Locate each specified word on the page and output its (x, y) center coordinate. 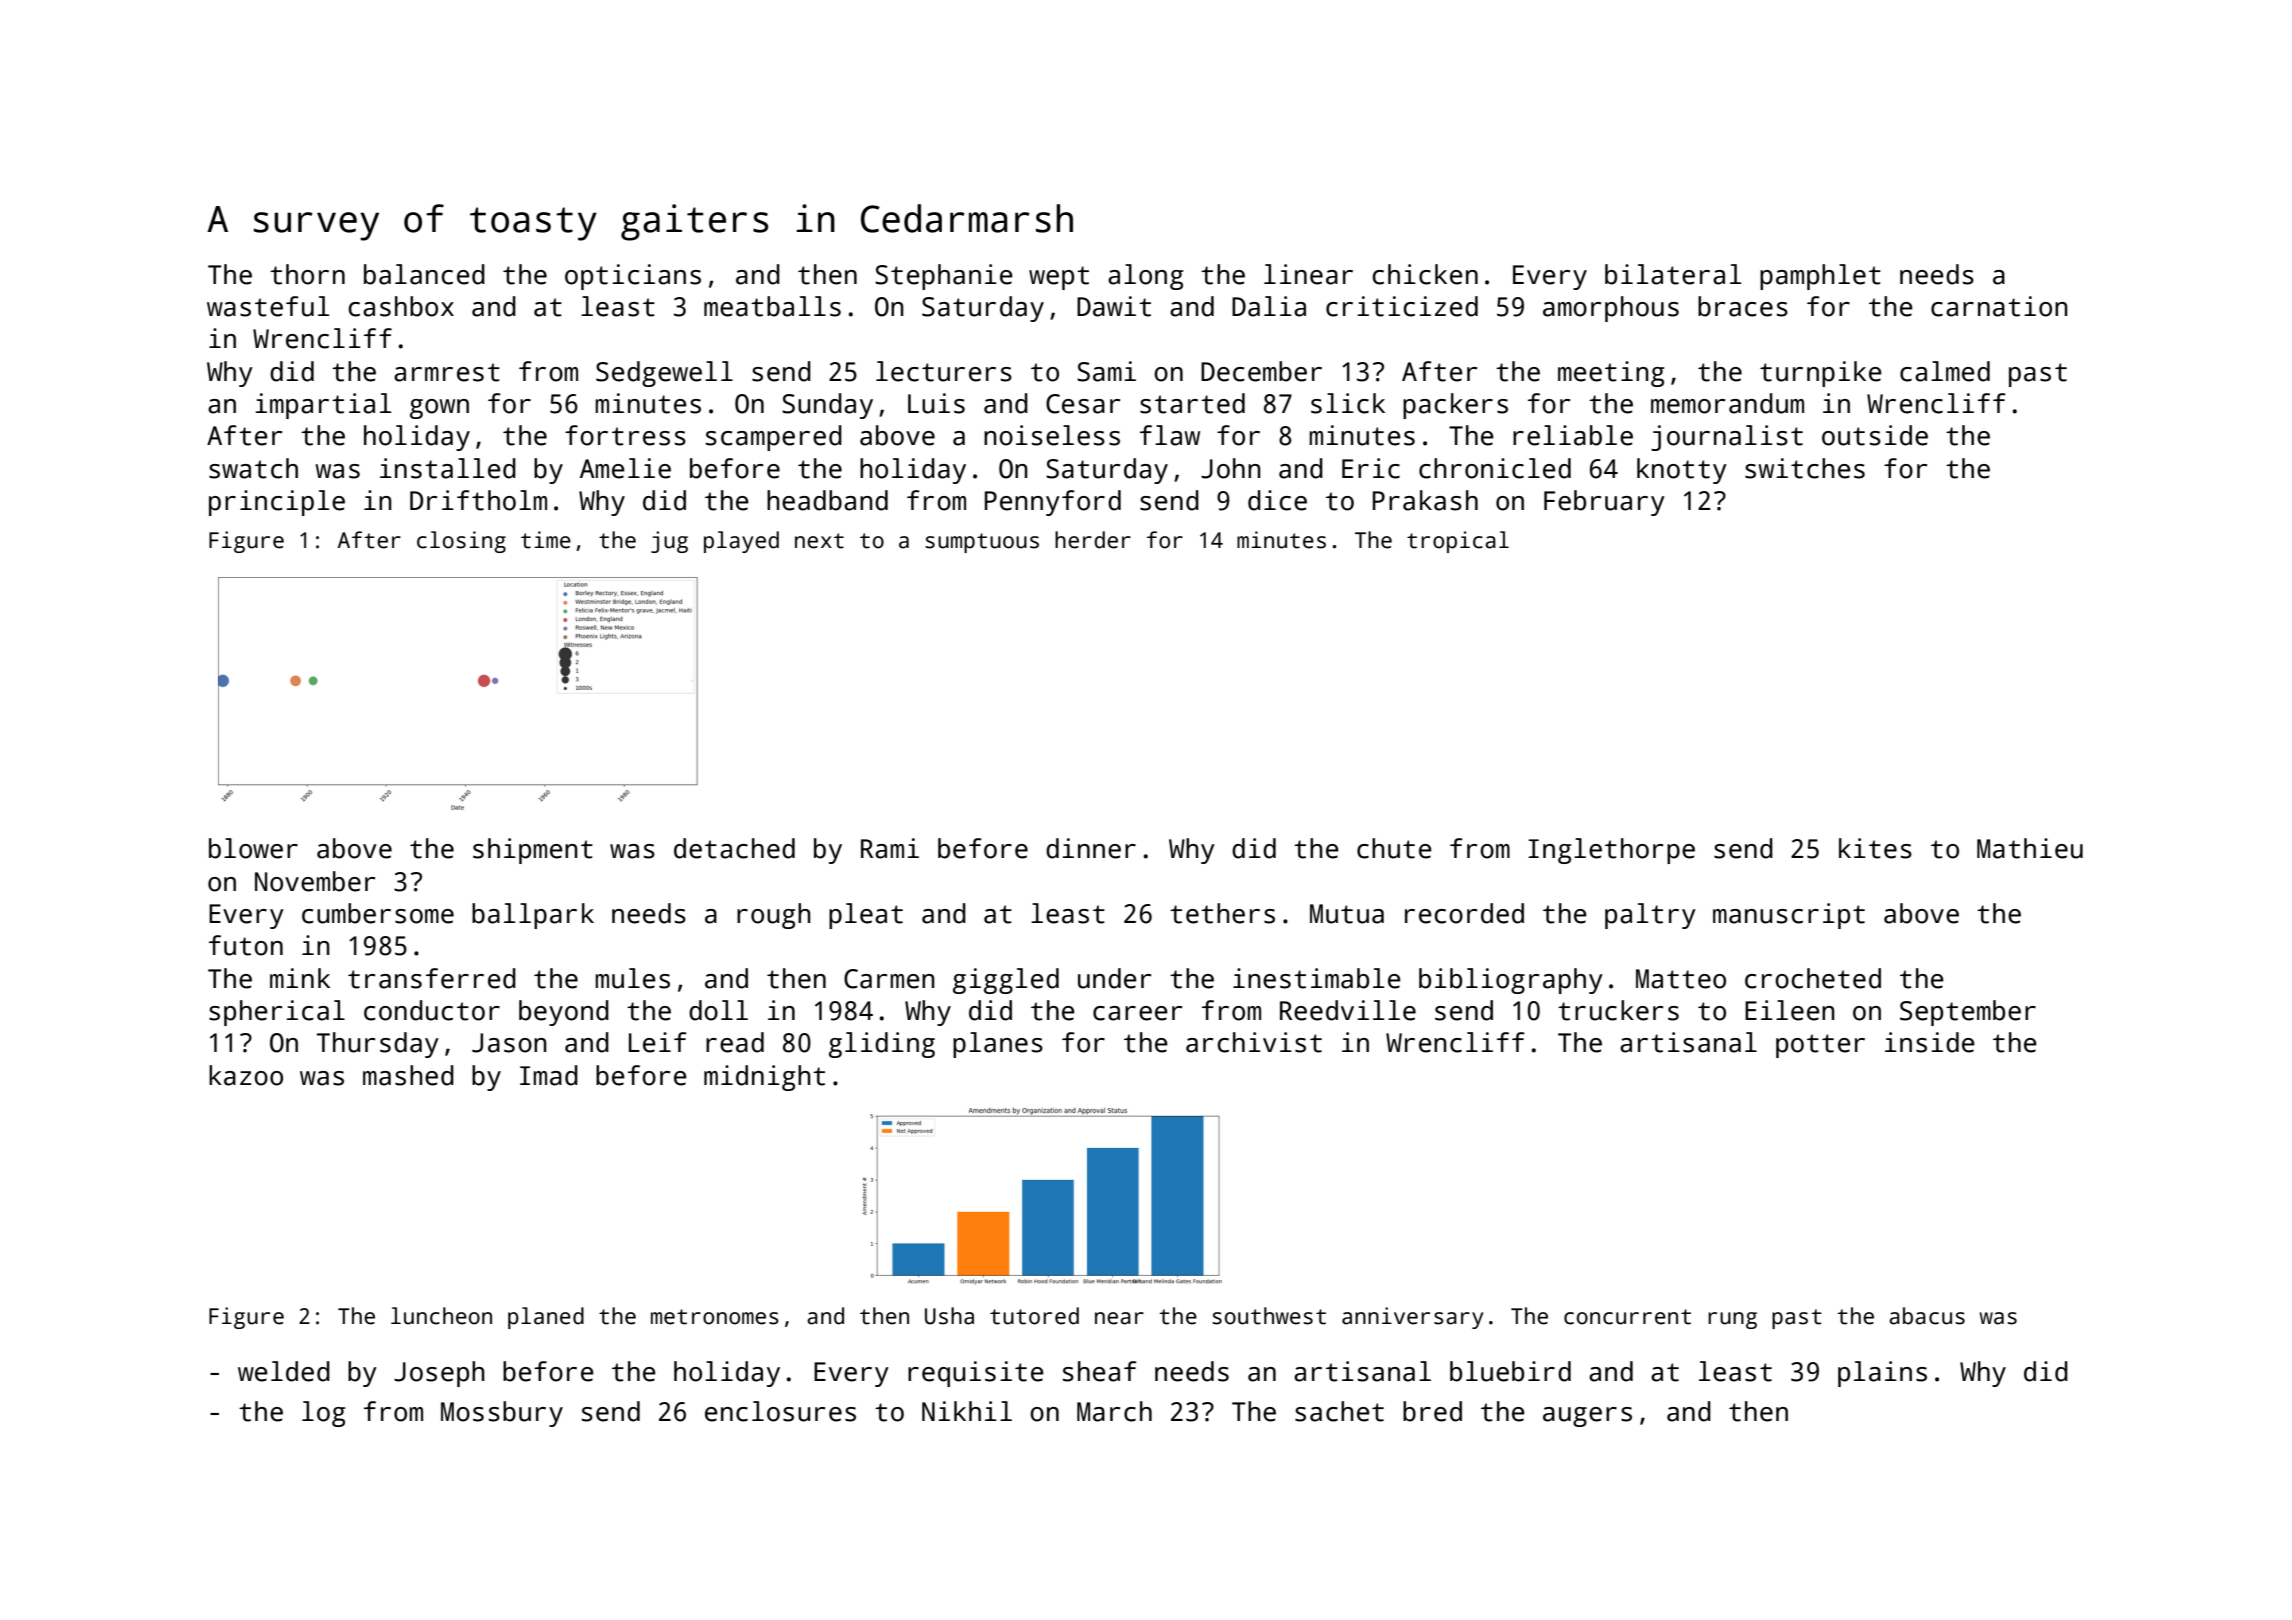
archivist (1254, 1042)
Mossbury (502, 1414)
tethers (1222, 913)
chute (1394, 848)
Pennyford (1053, 503)
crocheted (1813, 978)
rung (1732, 1320)
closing (461, 542)
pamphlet (1820, 277)
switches (1805, 468)
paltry (1650, 916)
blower (253, 848)
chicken (1425, 274)
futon (246, 945)
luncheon (441, 1316)
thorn (307, 274)
